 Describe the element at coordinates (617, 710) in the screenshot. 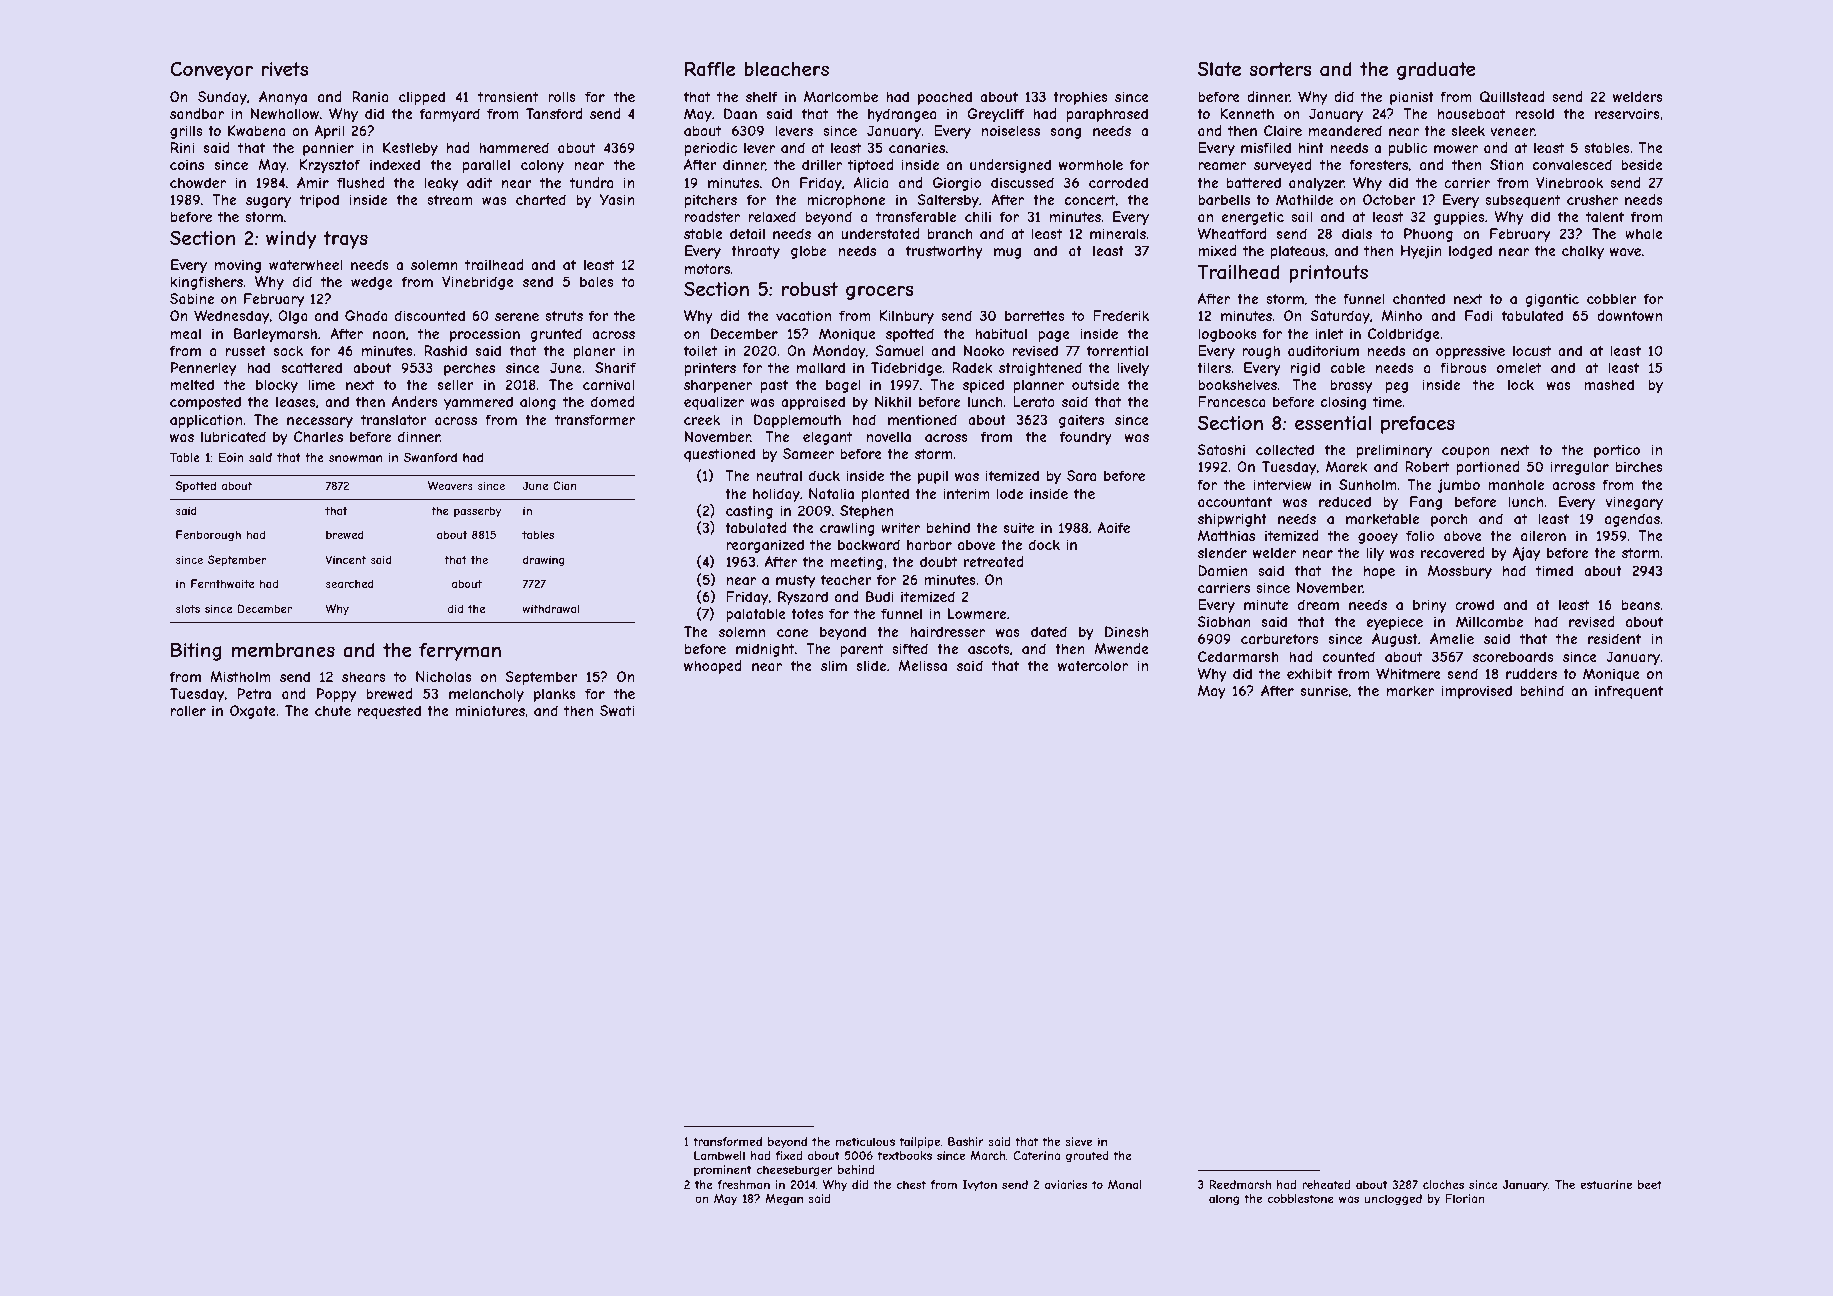

I see `Swati` at that location.
